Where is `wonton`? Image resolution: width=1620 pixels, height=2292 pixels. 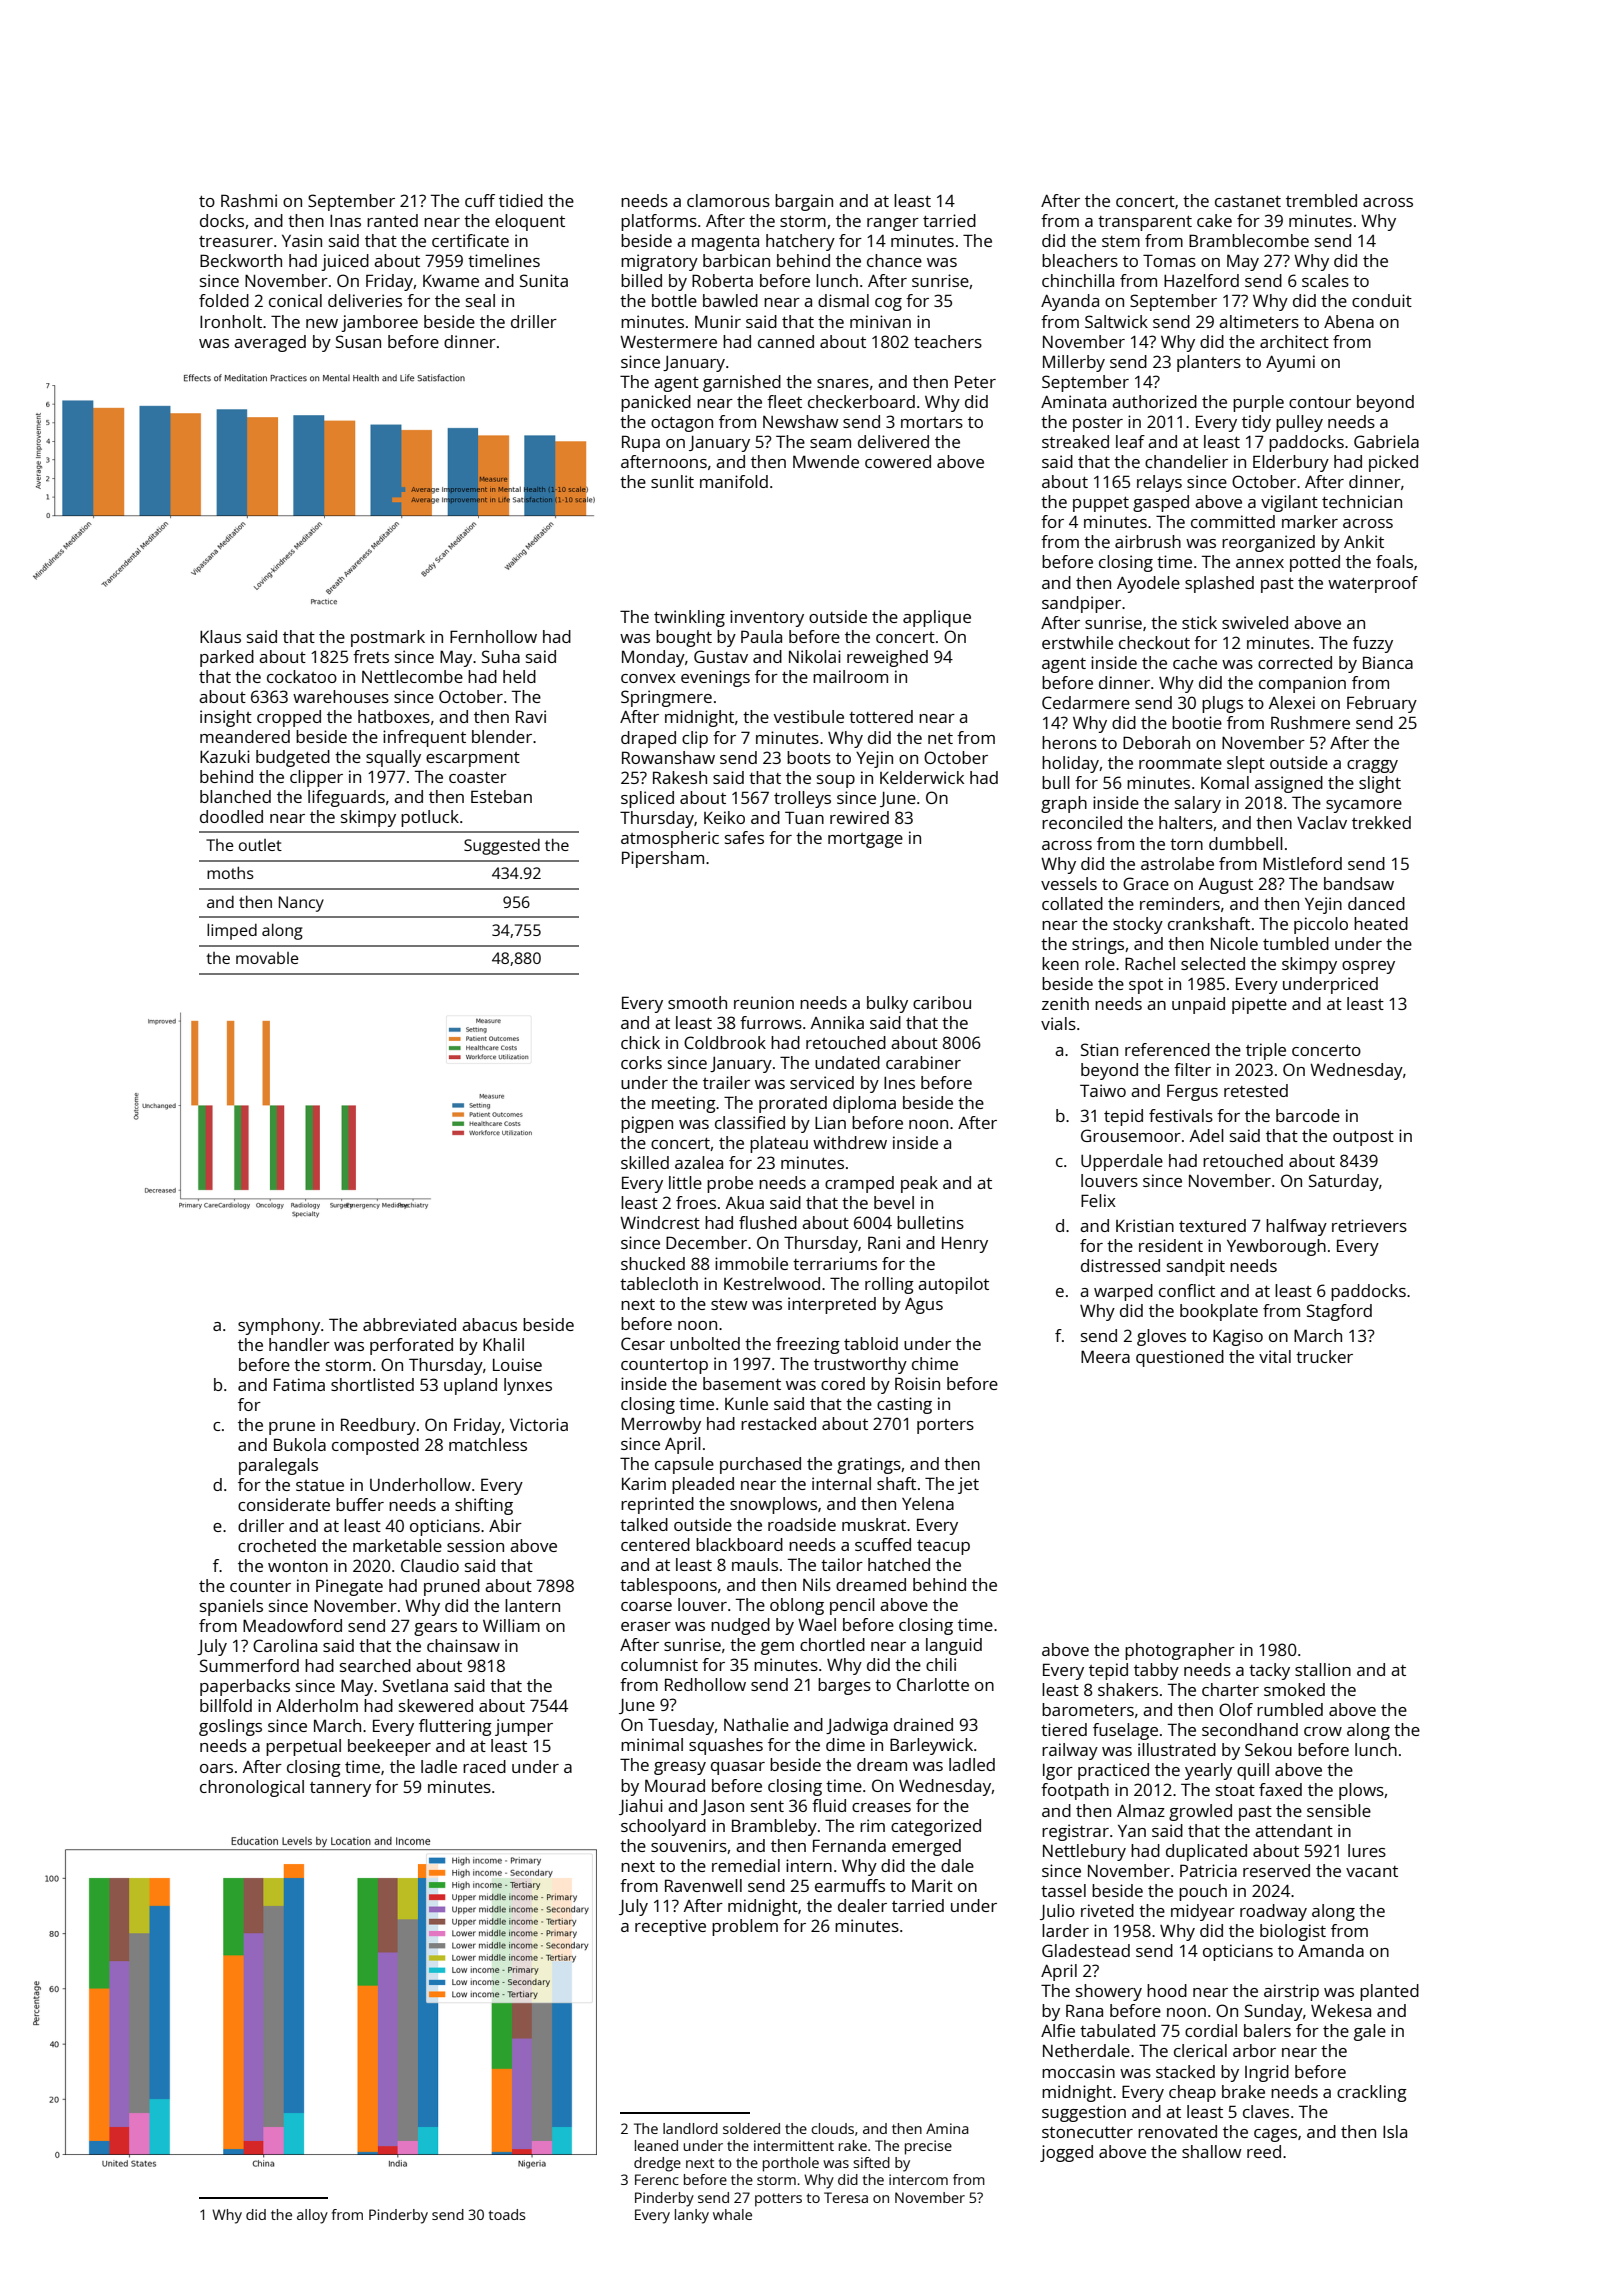 wonton is located at coordinates (298, 1566).
